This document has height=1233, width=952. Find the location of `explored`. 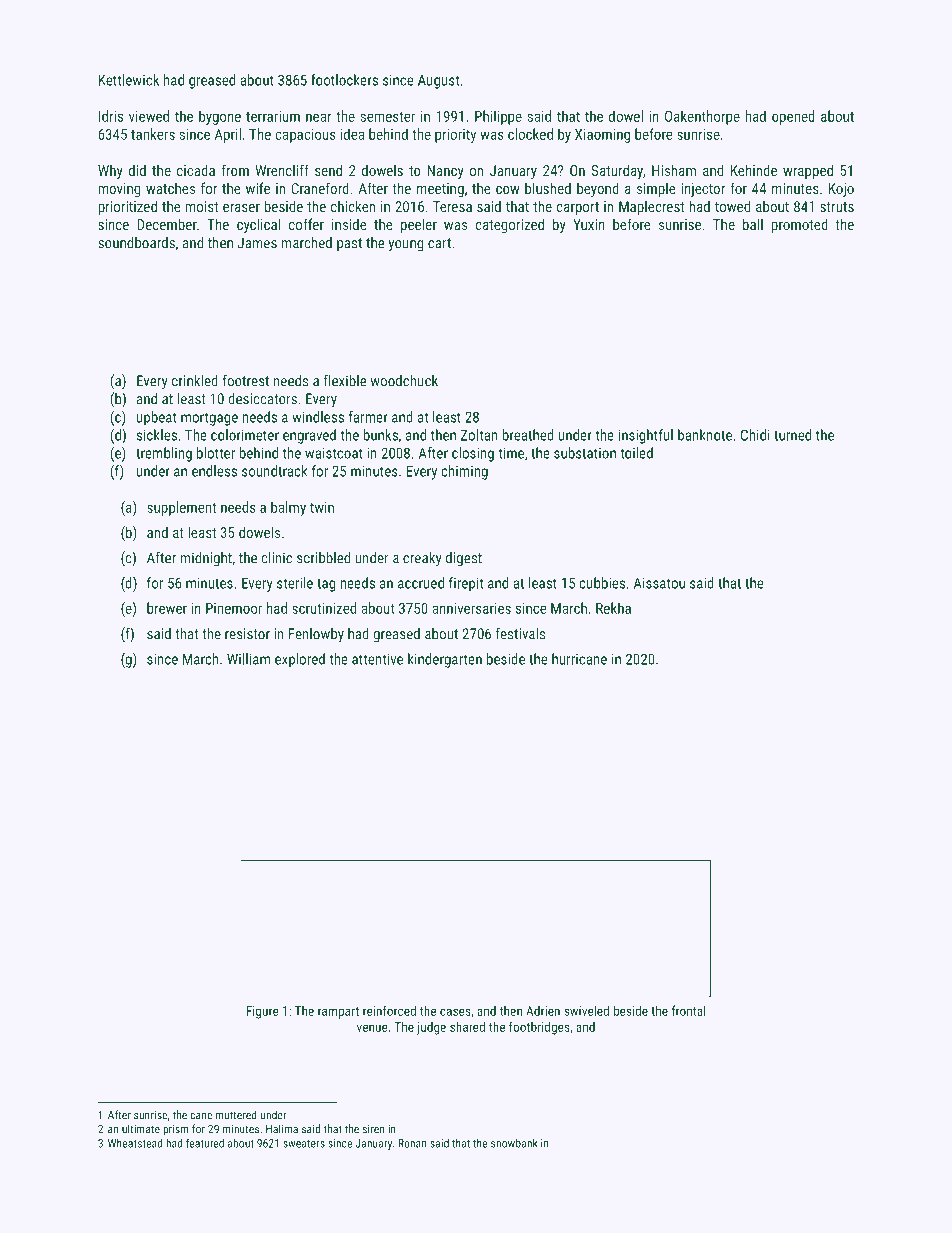

explored is located at coordinates (300, 660).
